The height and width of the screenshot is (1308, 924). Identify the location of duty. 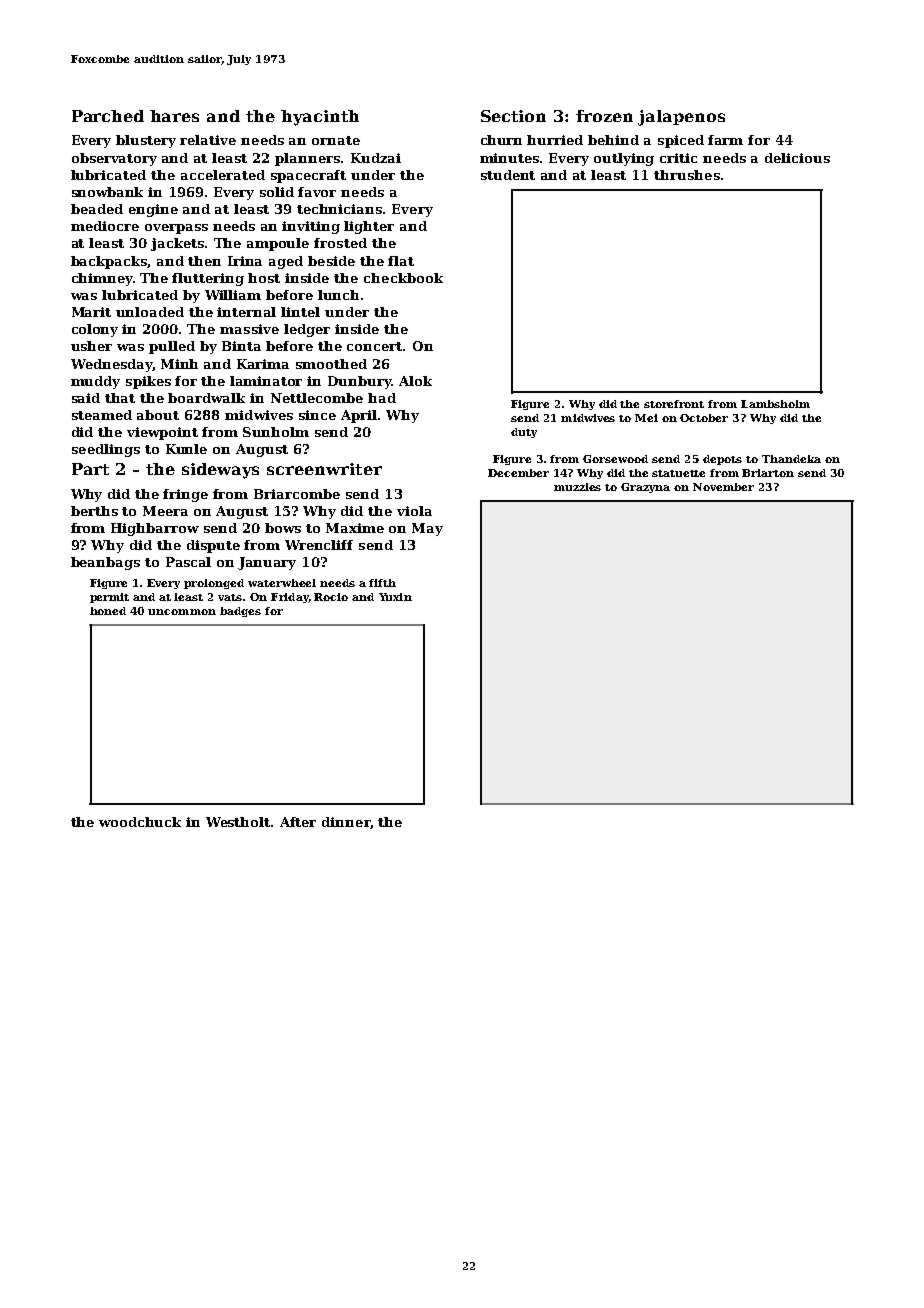
(524, 433).
